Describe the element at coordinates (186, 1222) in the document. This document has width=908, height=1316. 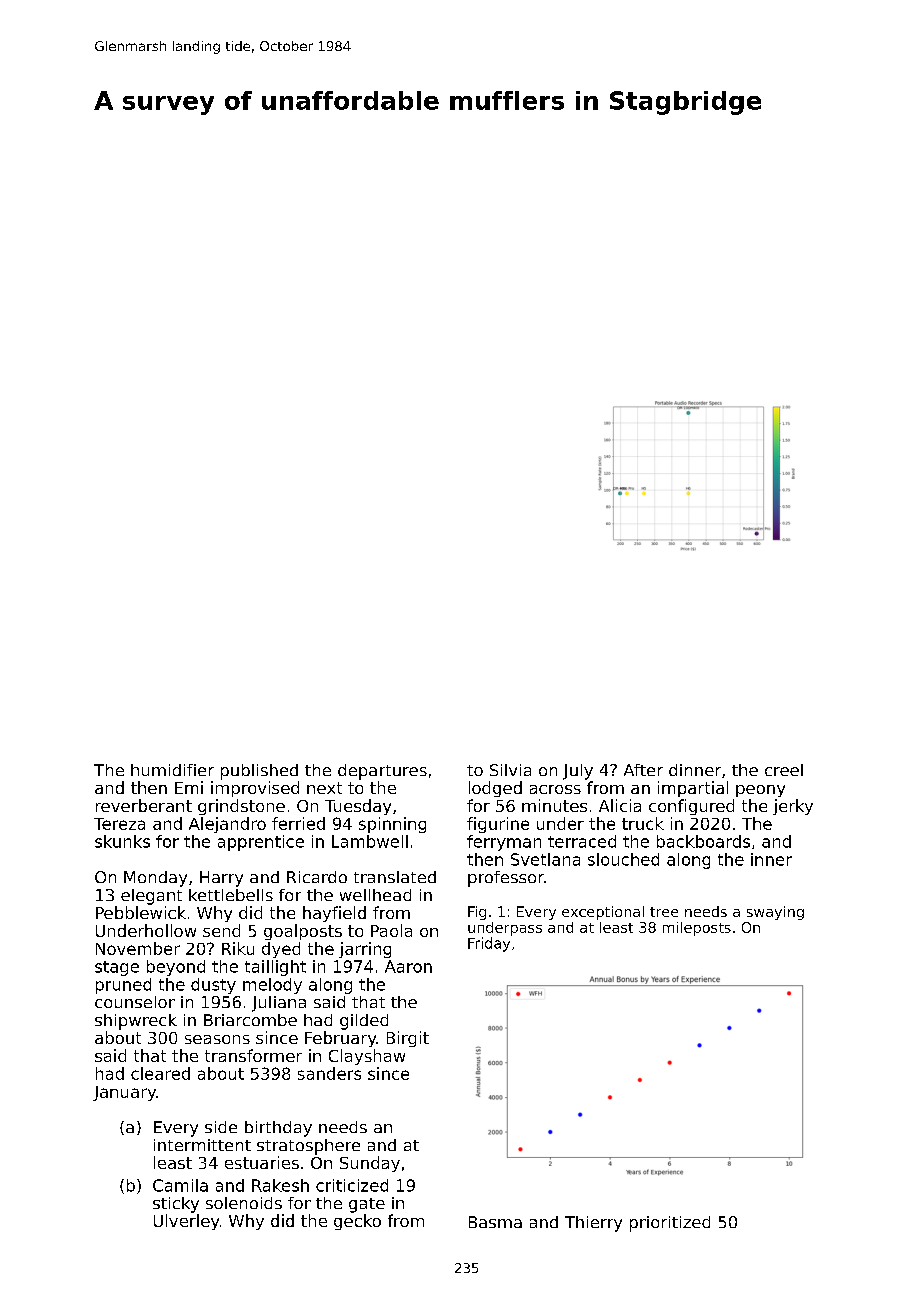
I see `Ulverley` at that location.
